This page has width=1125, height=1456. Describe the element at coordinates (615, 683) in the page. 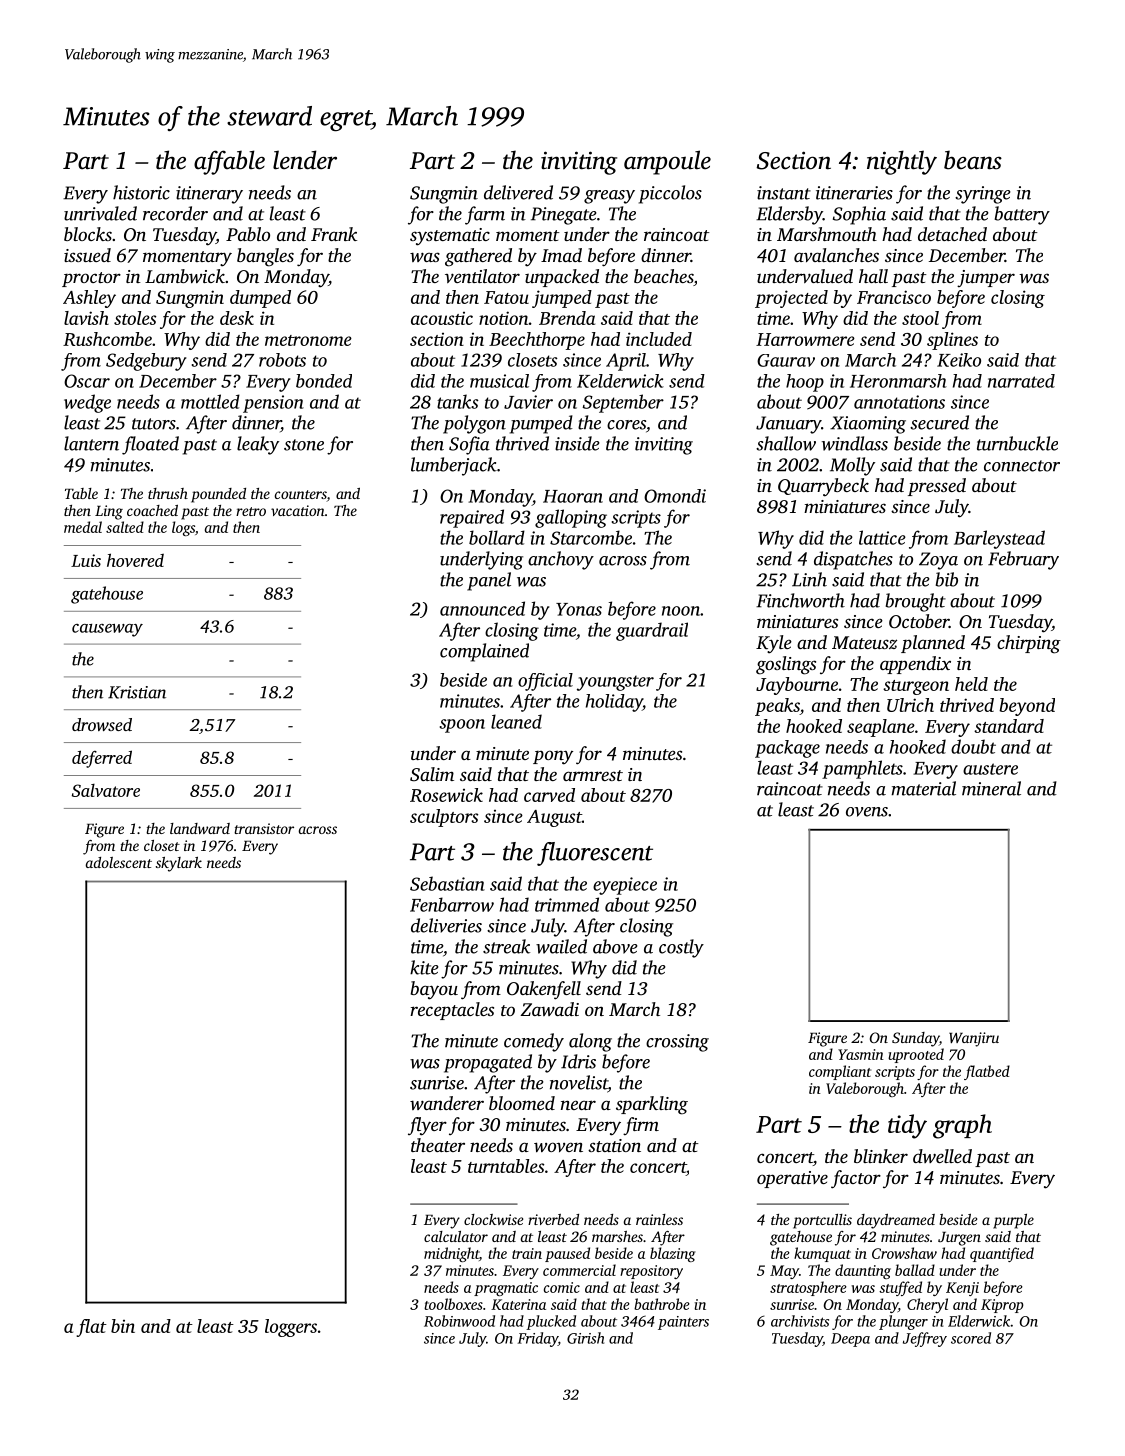

I see `youngster` at that location.
